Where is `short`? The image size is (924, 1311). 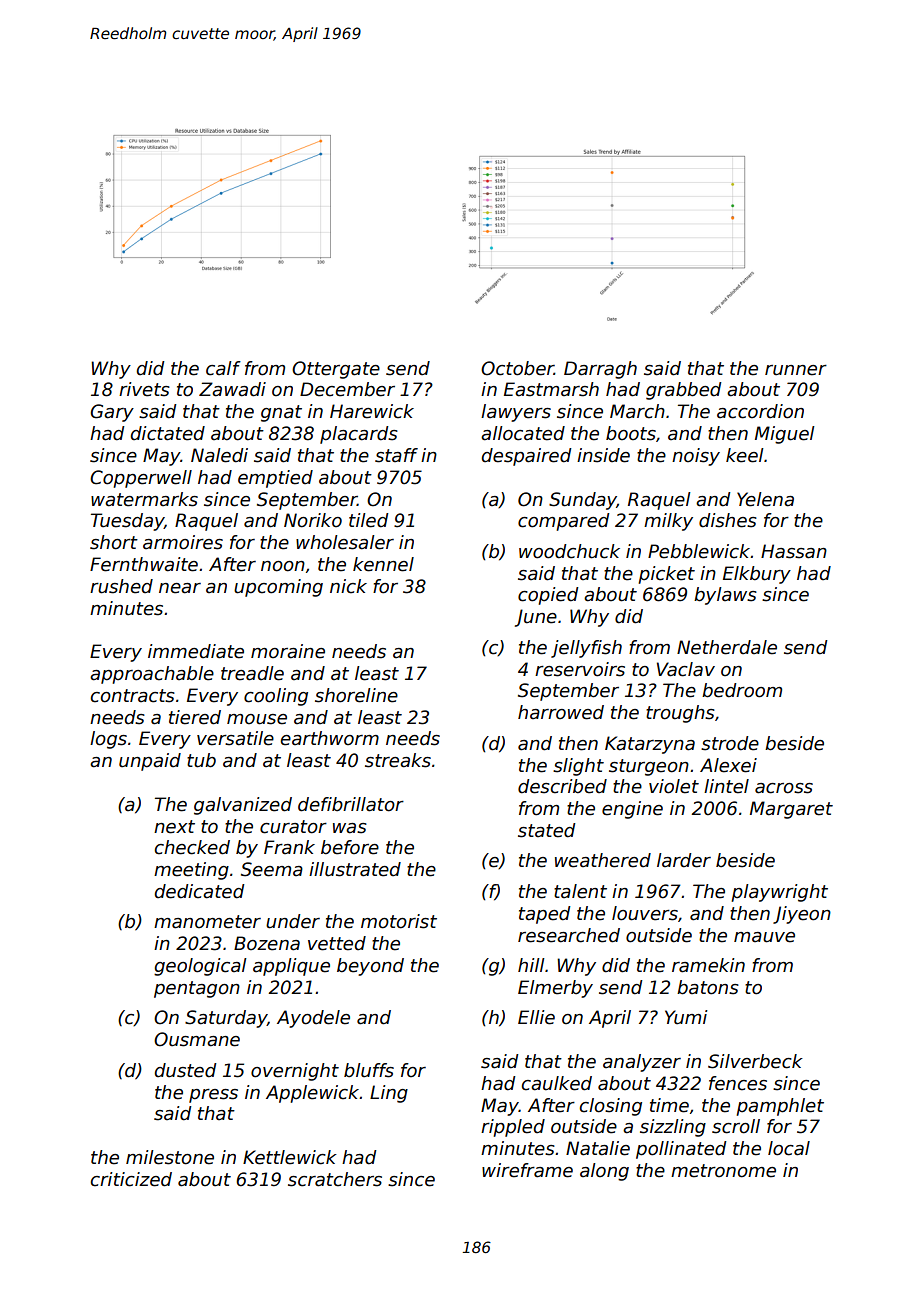 short is located at coordinates (114, 542).
